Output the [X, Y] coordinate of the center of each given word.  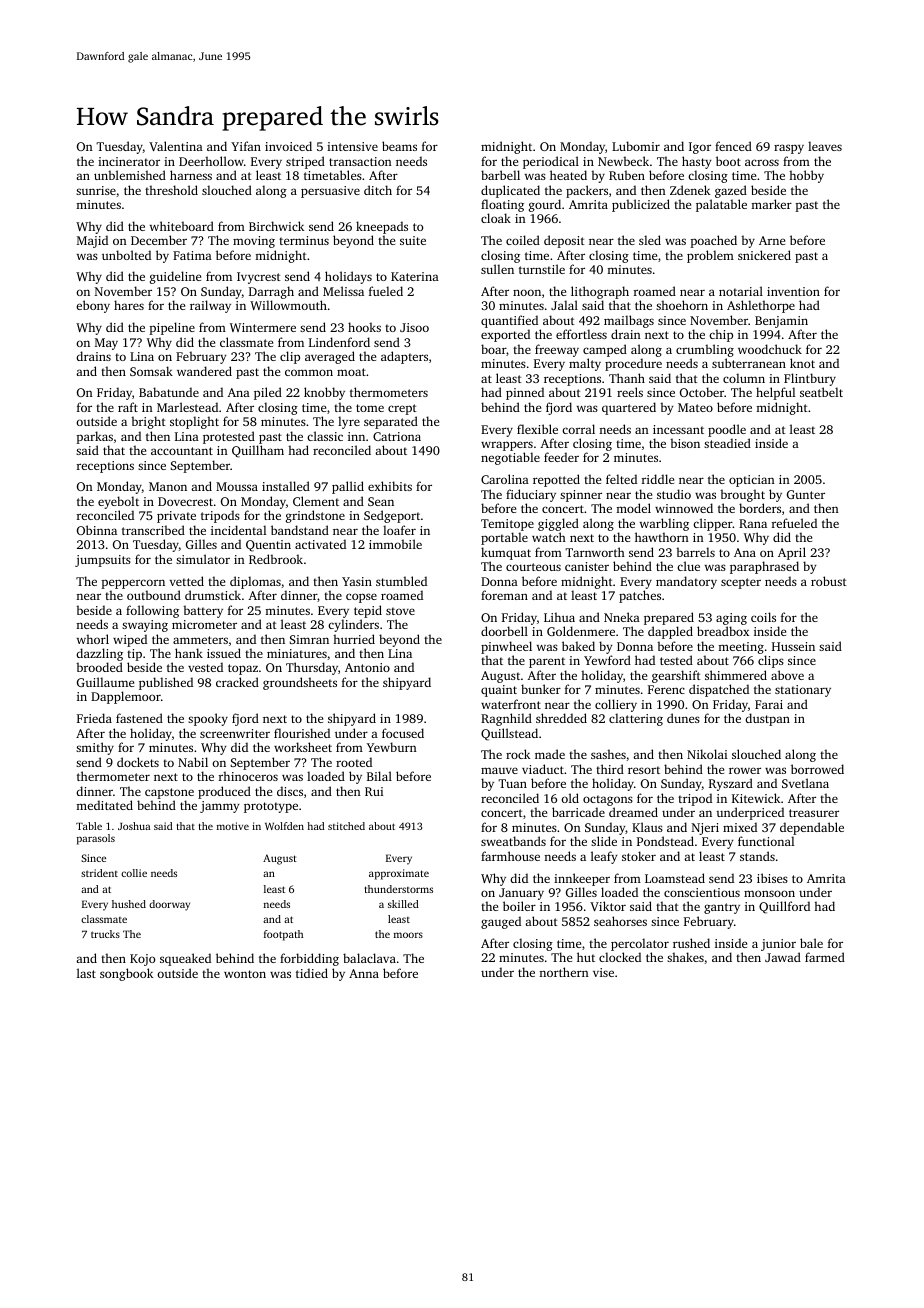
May [106, 344]
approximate [399, 874]
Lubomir [636, 146]
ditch [378, 190]
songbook [126, 974]
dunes [683, 718]
